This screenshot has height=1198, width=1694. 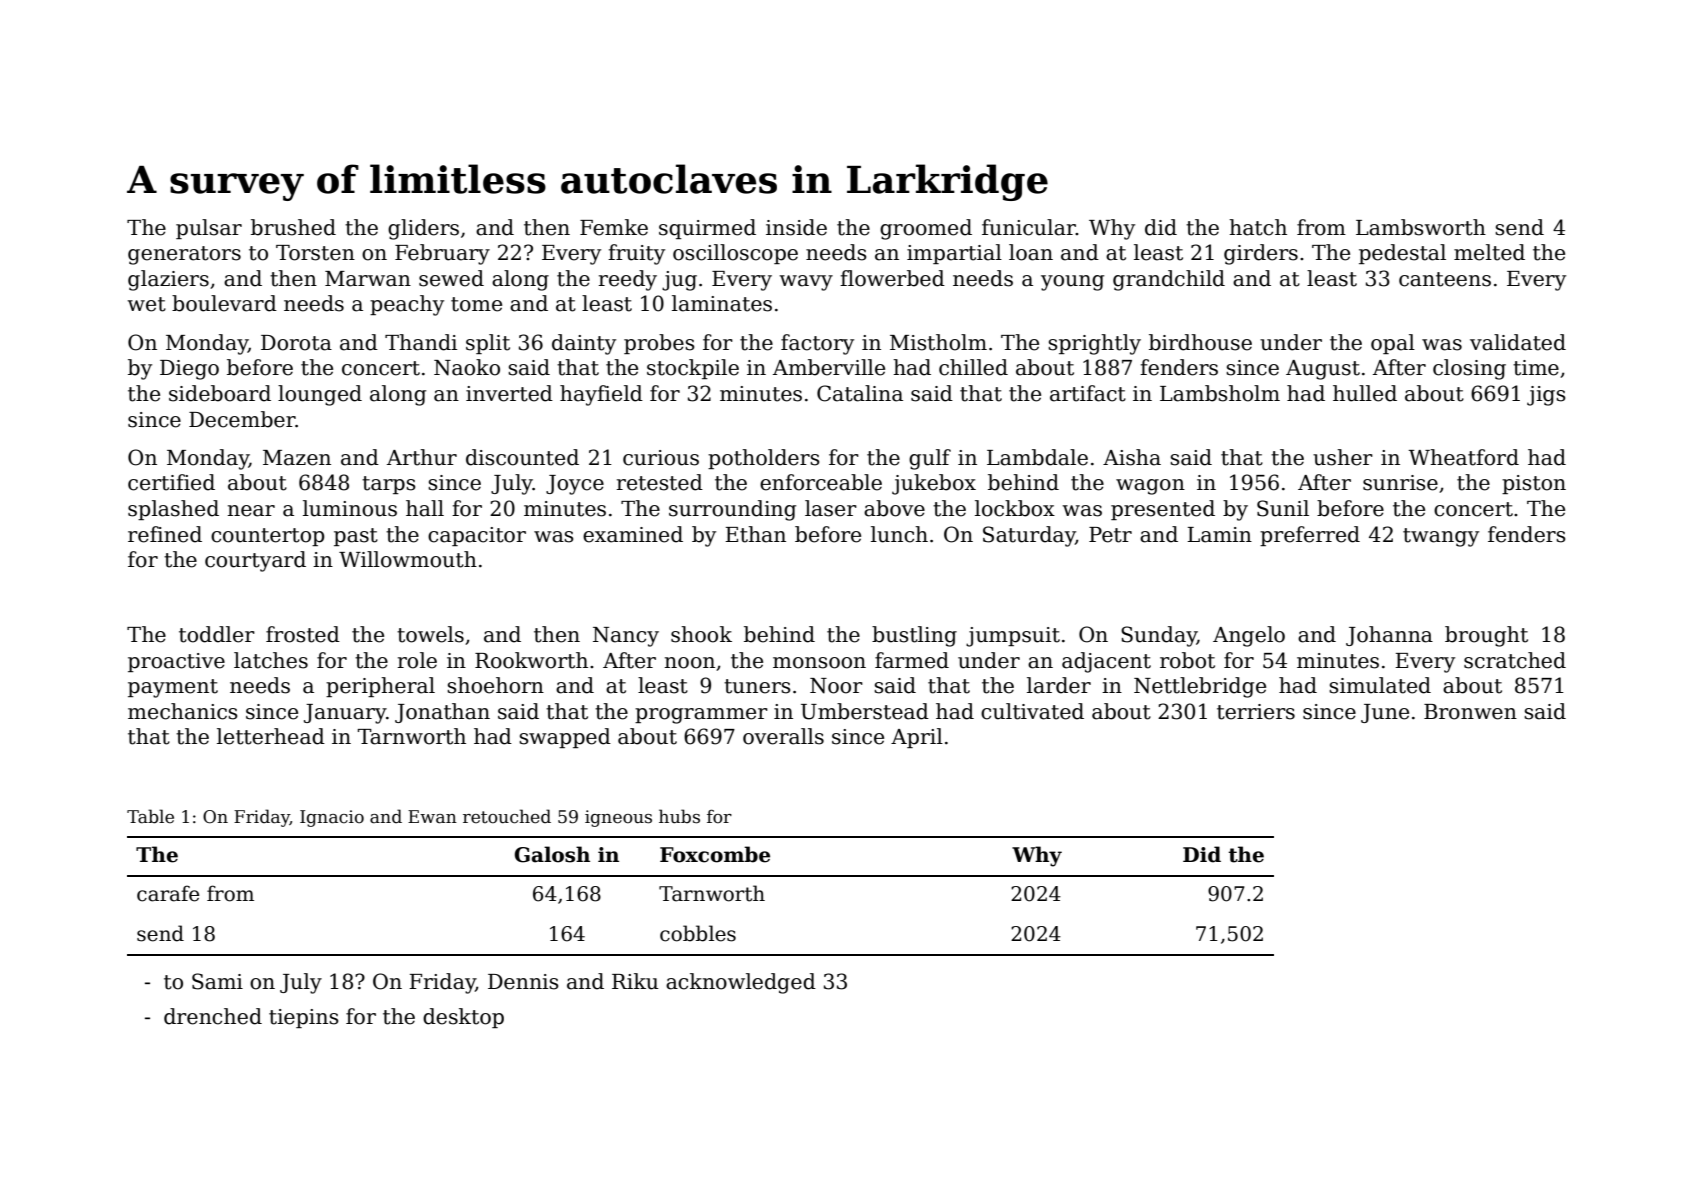 What do you see at coordinates (1258, 227) in the screenshot?
I see `hatch` at bounding box center [1258, 227].
